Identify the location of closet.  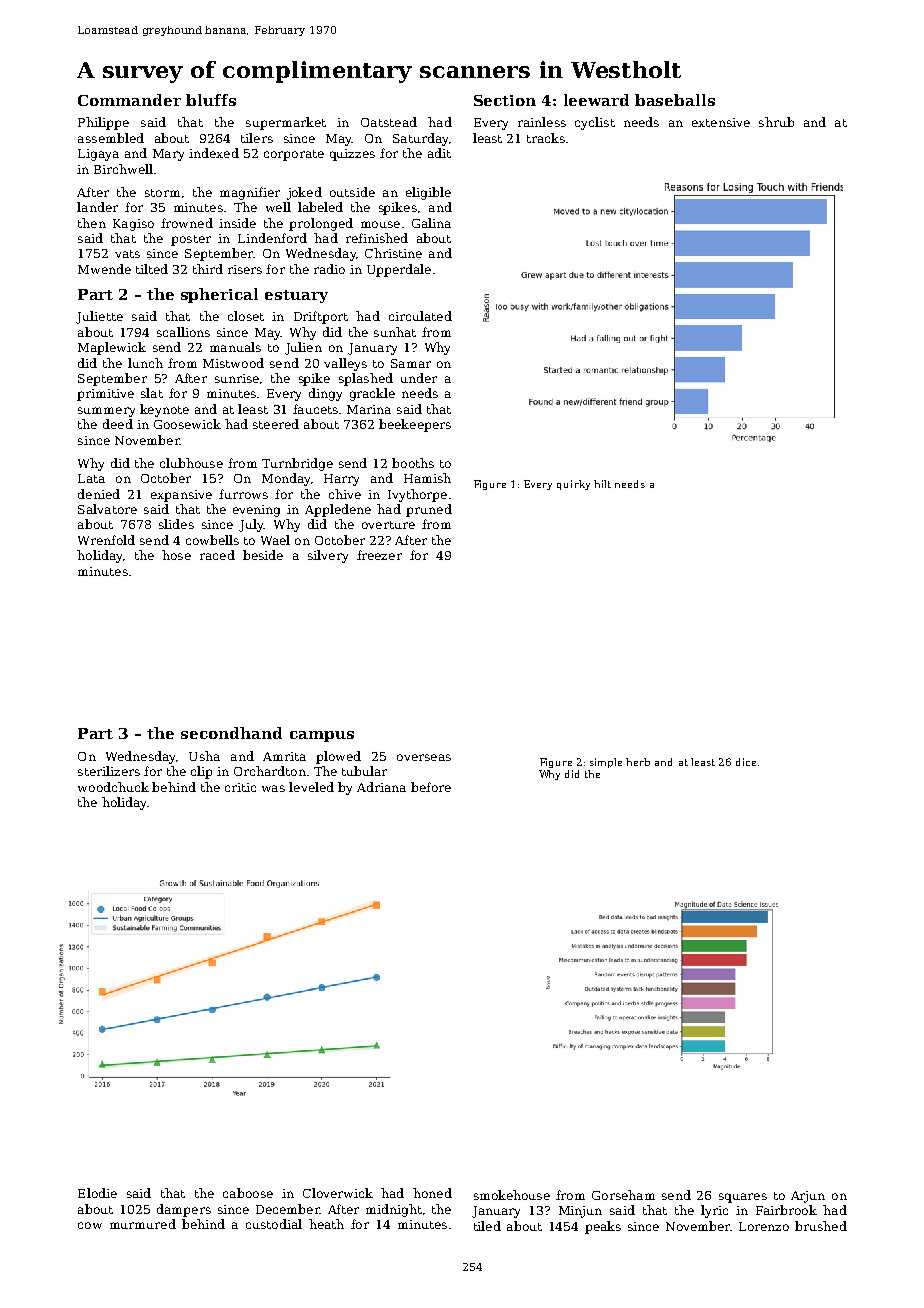
(246, 316).
